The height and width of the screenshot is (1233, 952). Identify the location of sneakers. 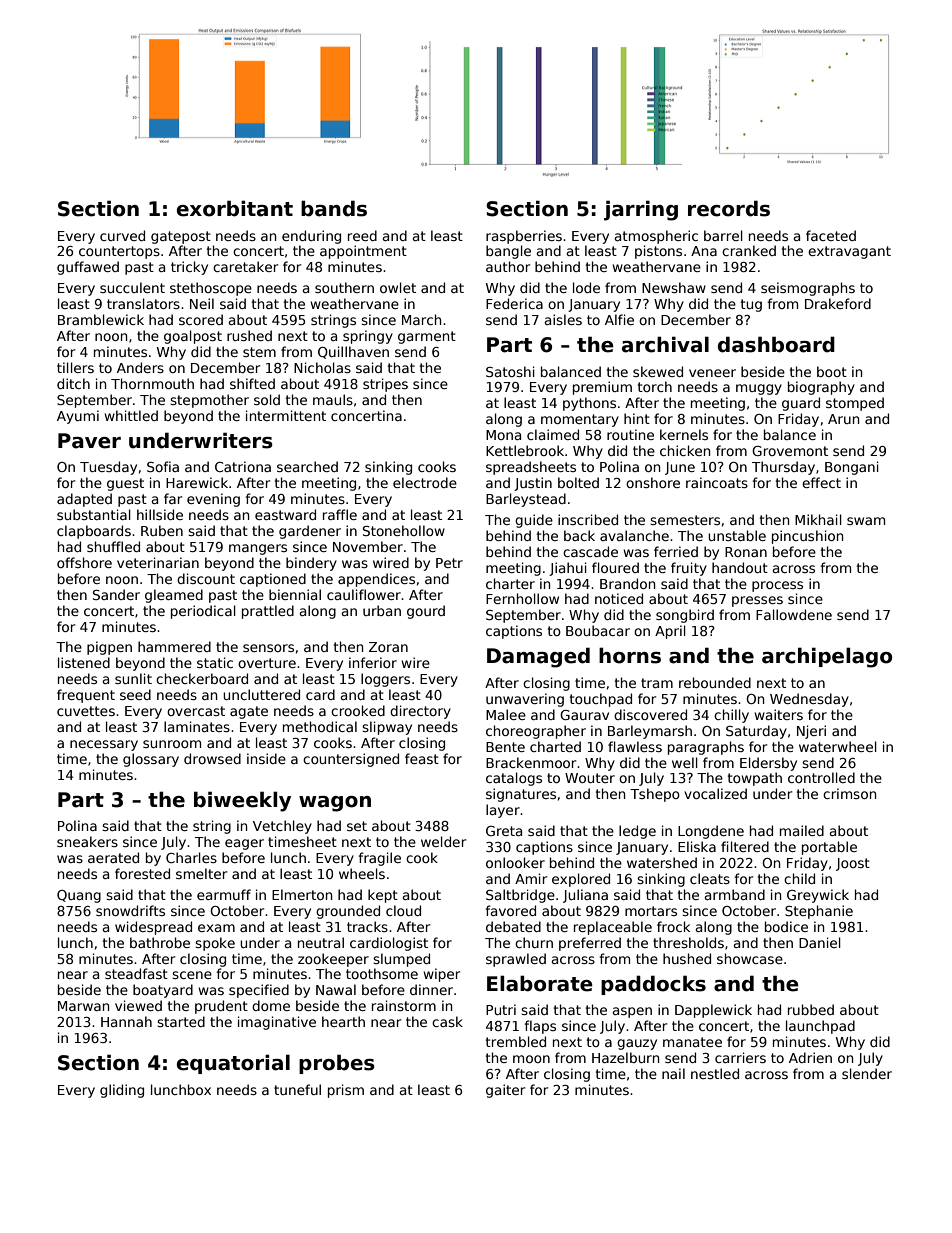
(87, 841).
